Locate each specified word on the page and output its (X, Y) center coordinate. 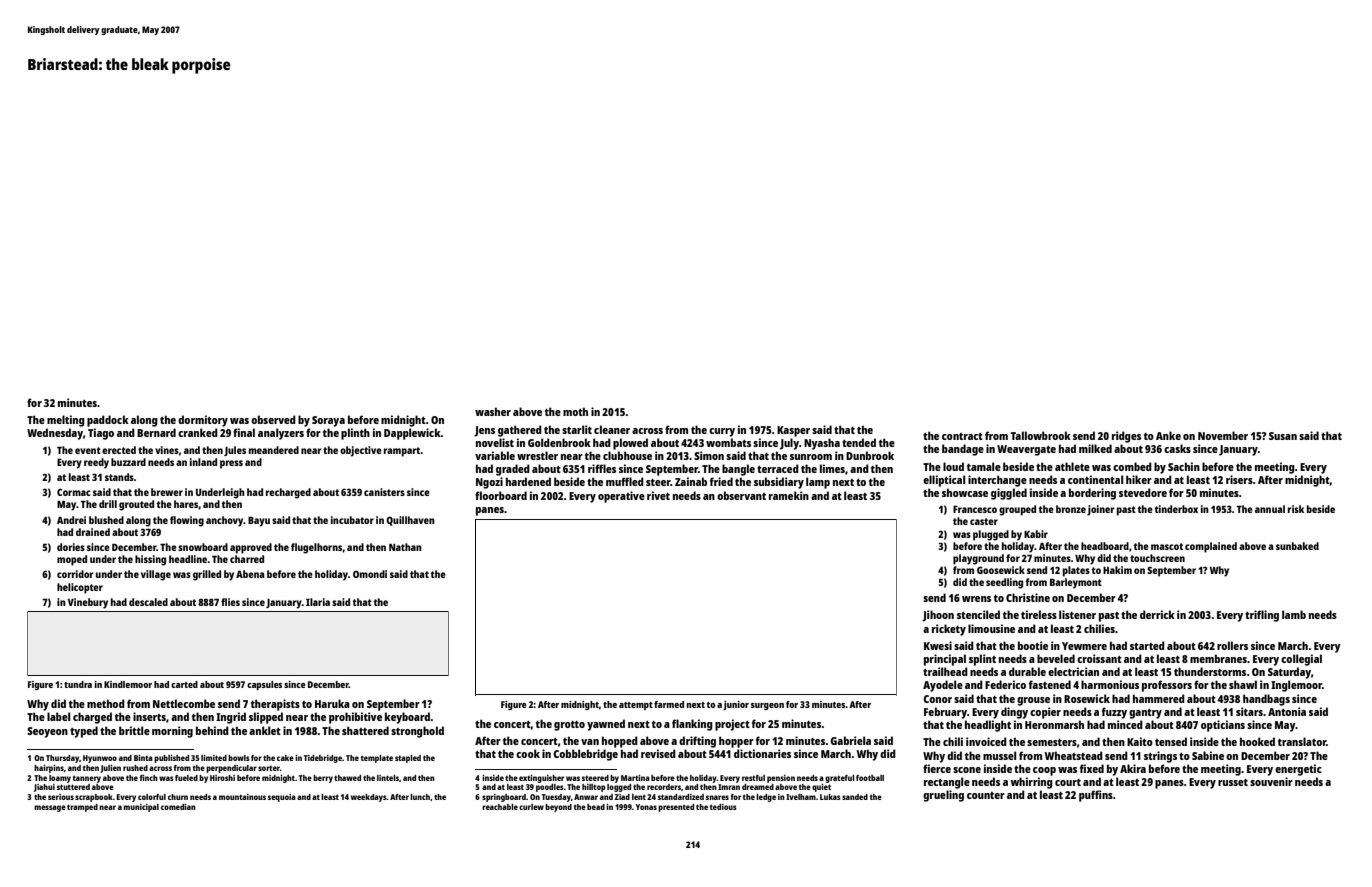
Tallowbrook (1041, 435)
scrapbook (94, 798)
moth (575, 411)
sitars (1249, 711)
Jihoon (938, 616)
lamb (1294, 614)
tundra (78, 684)
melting (66, 421)
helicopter (80, 588)
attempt (636, 706)
